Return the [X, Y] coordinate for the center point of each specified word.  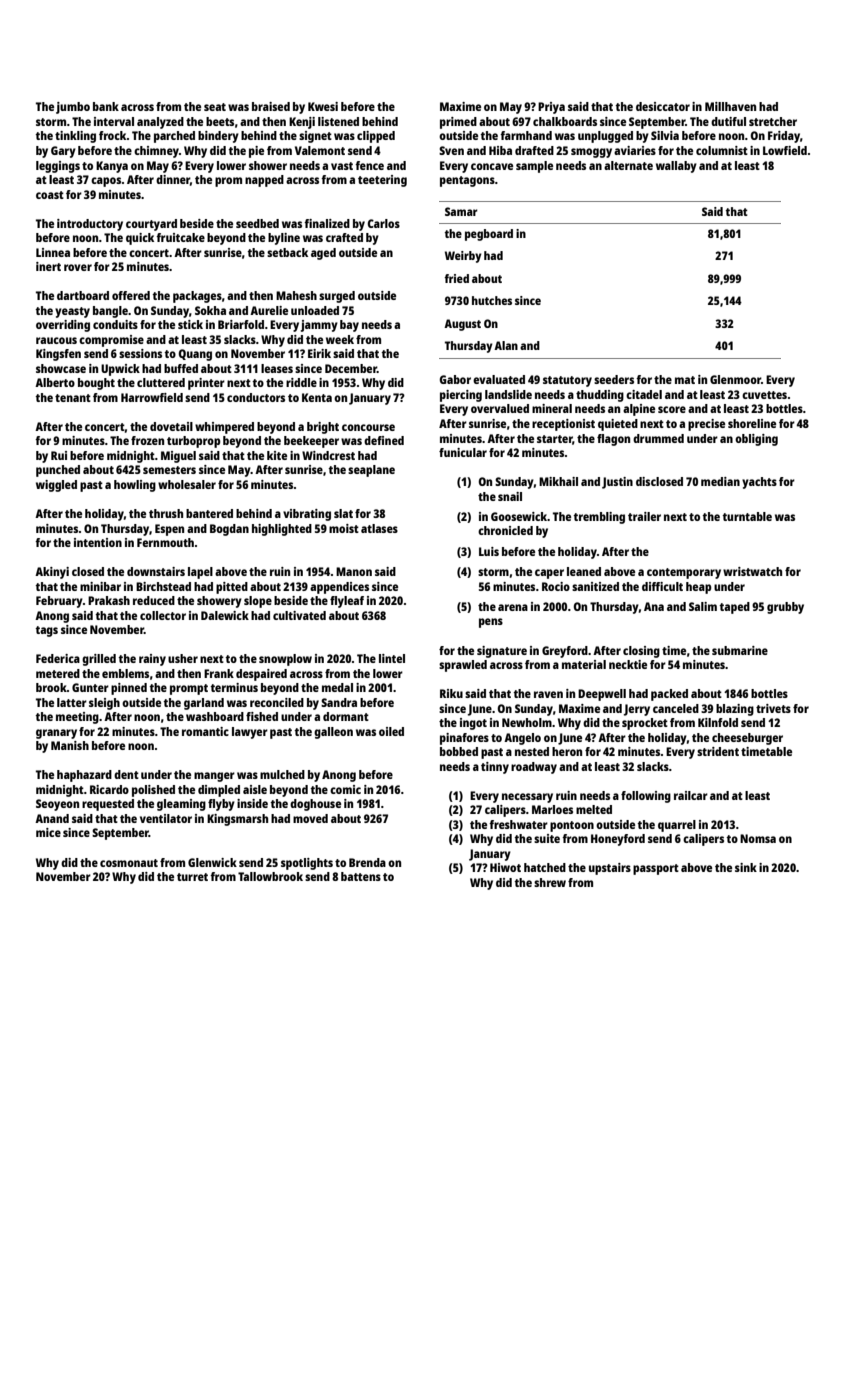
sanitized [595, 586]
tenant [73, 398]
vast [342, 166]
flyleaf [347, 602]
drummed [658, 438]
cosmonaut [129, 863]
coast [50, 195]
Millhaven [730, 106]
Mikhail [558, 481]
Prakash [109, 600]
